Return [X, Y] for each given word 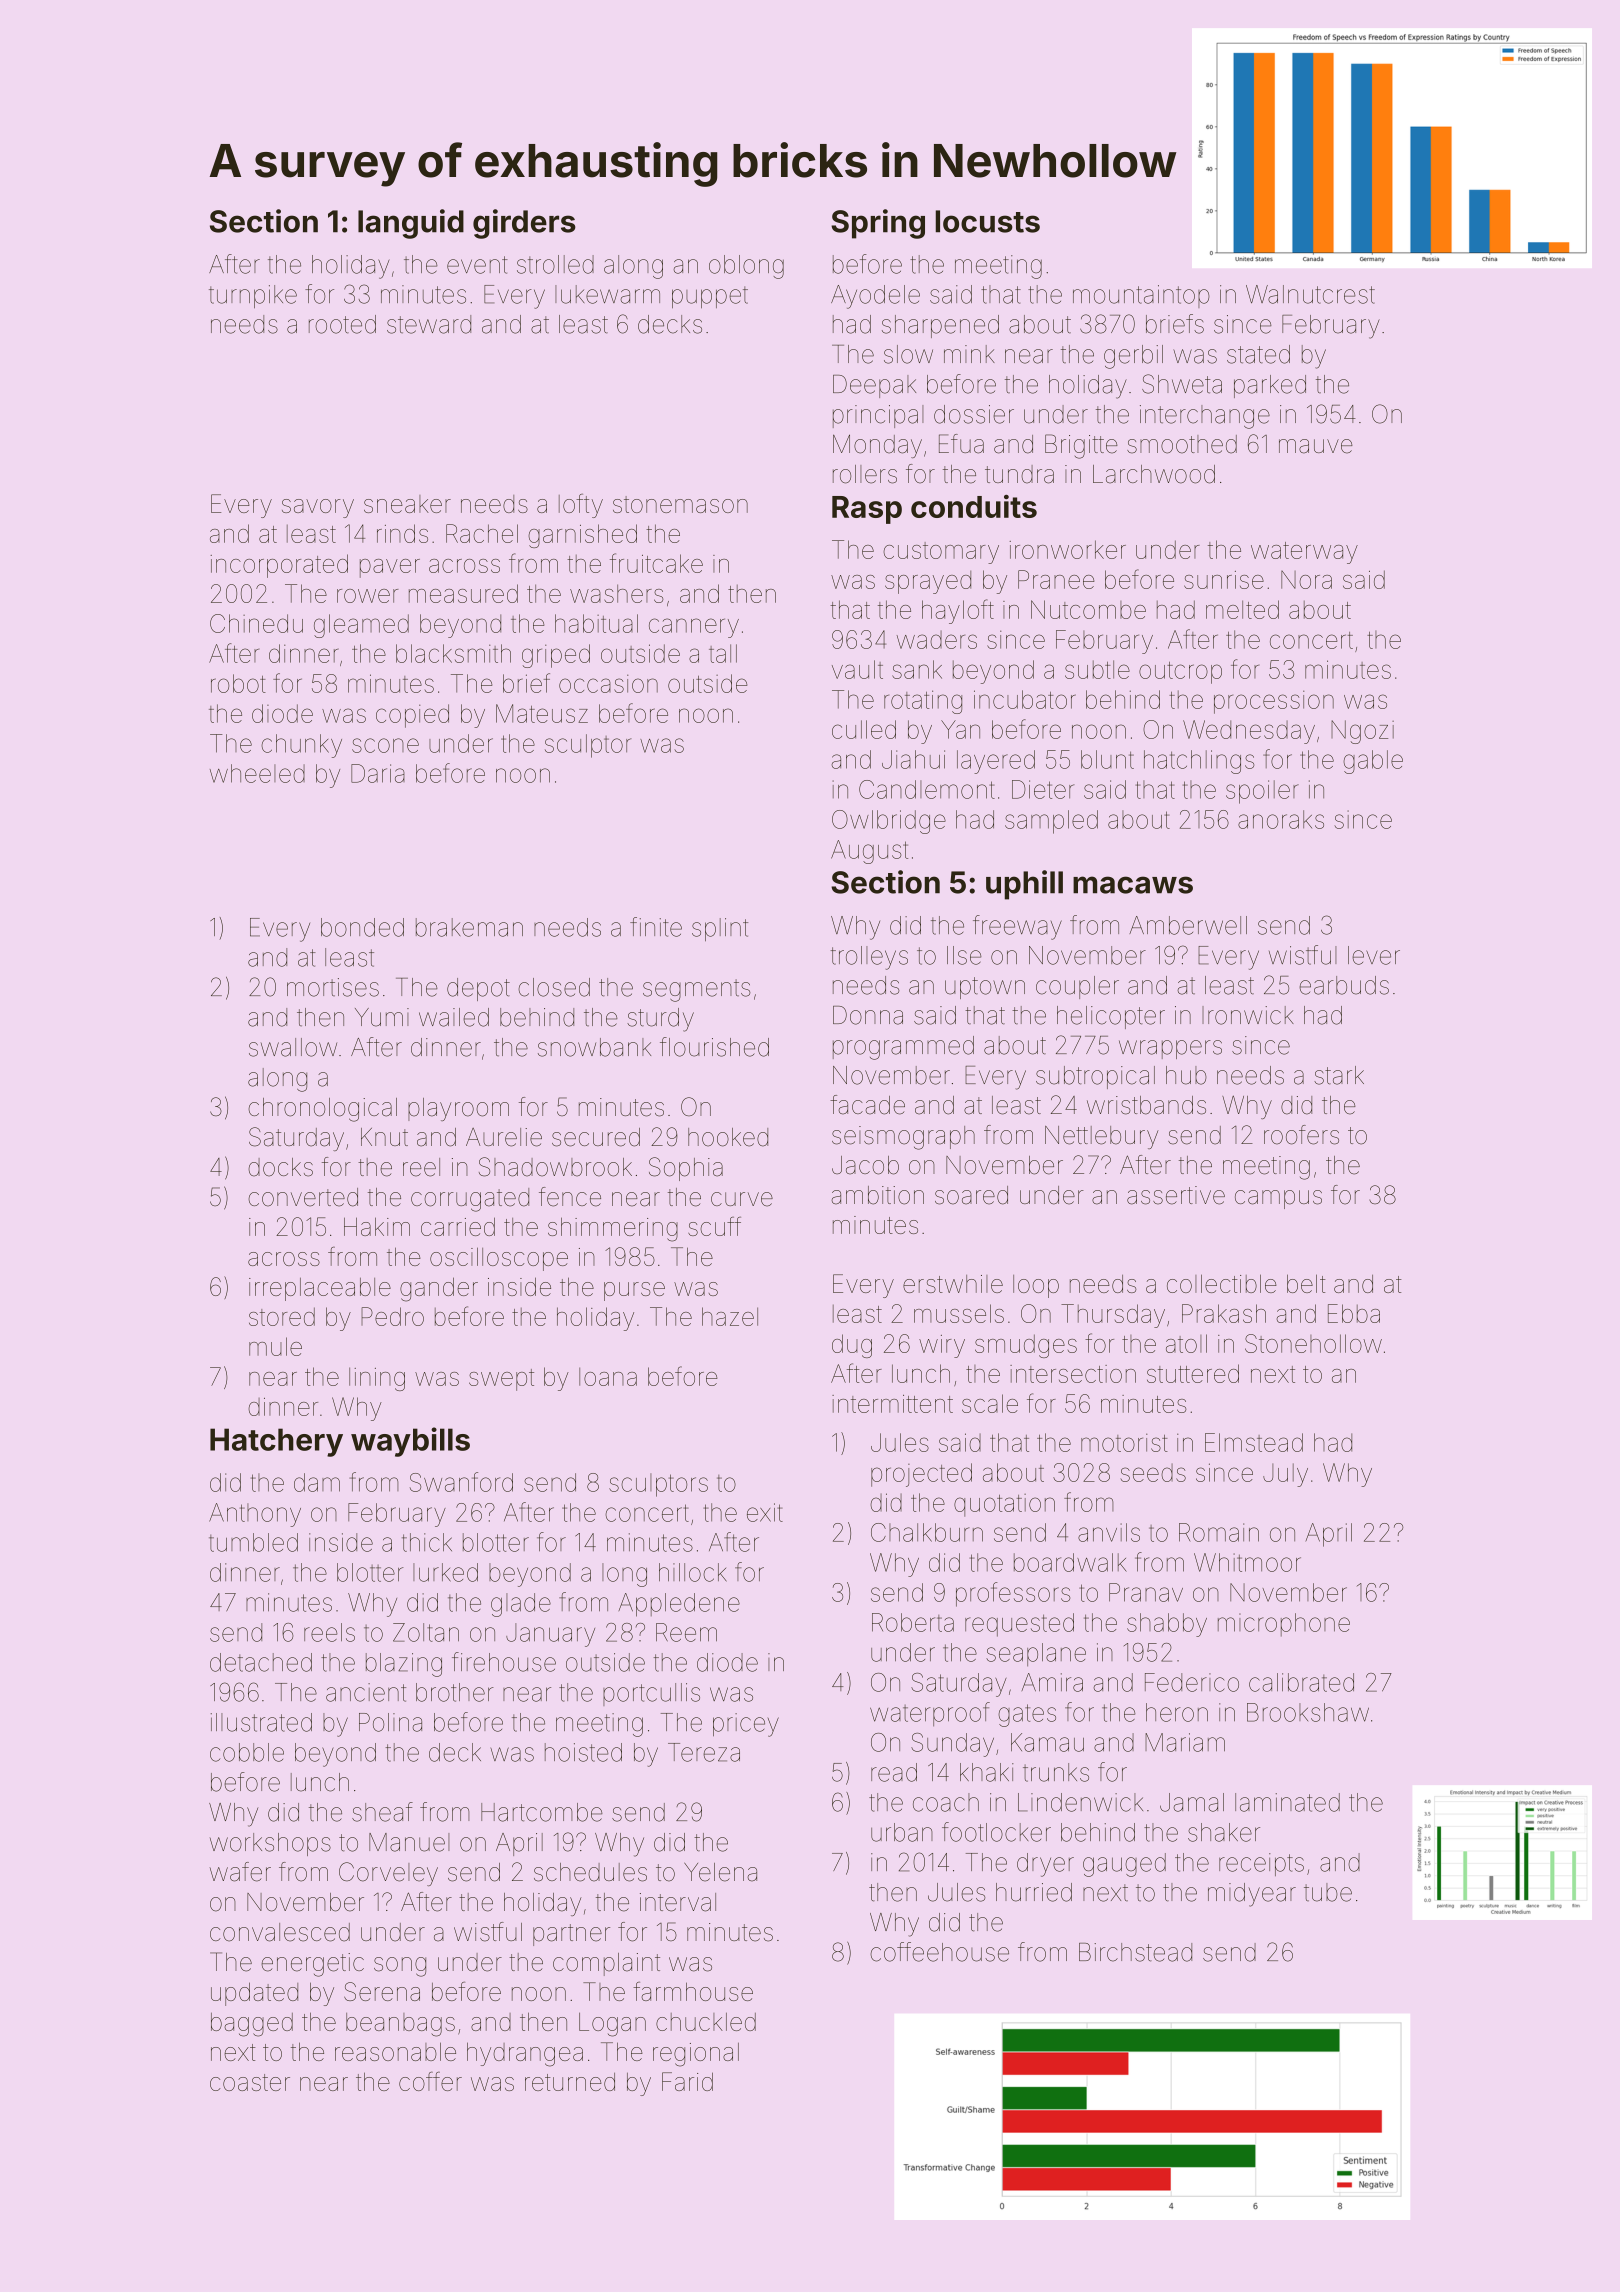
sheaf [382, 1812]
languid [411, 224]
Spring [878, 224]
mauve [1316, 446]
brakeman [469, 927]
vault [857, 669]
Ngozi [1362, 732]
